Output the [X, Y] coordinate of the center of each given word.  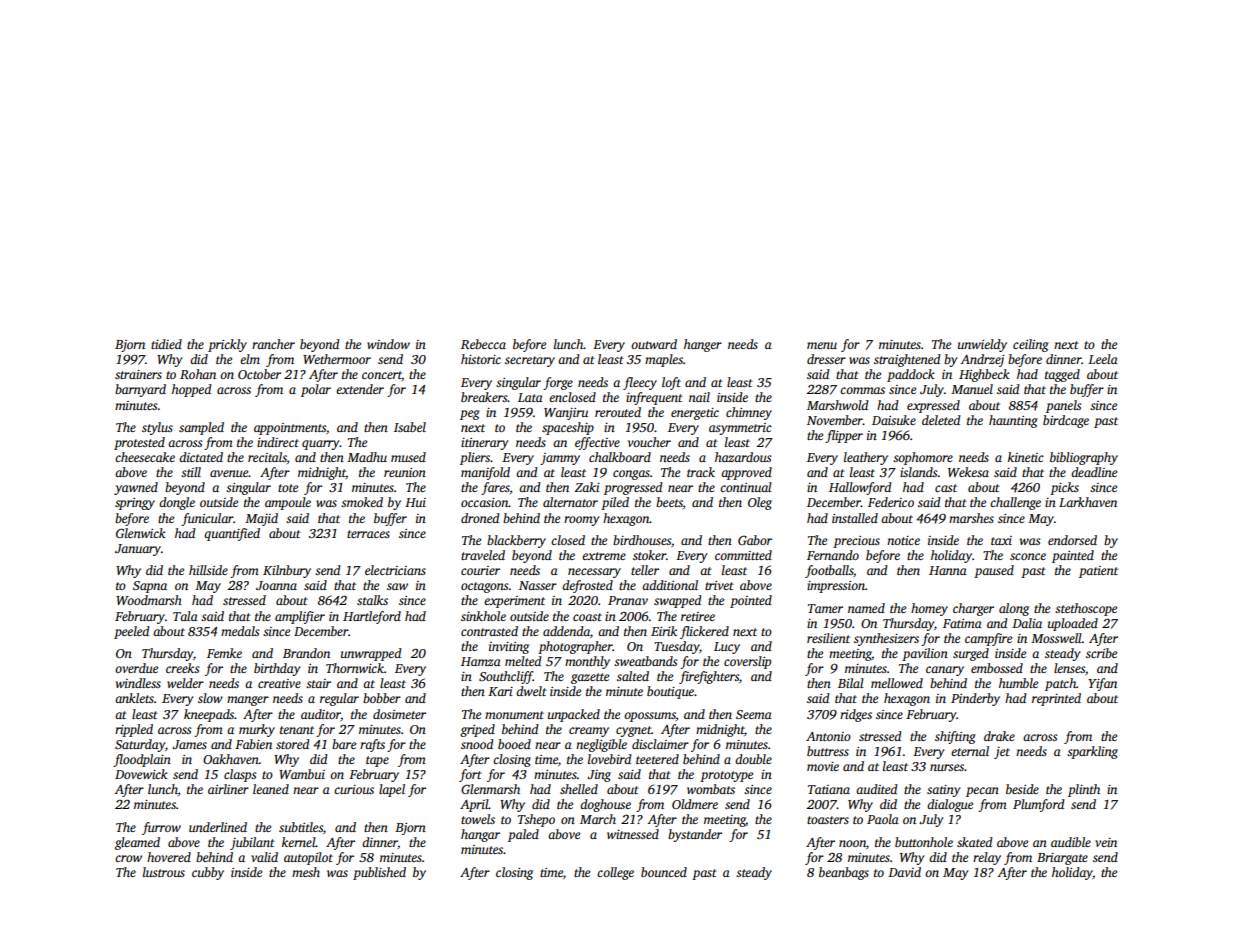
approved [746, 473]
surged [971, 654]
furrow [161, 828]
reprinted [1056, 699]
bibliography [1084, 458]
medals [240, 631]
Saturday [140, 745]
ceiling [1031, 345]
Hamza [481, 661]
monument [514, 715]
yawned [136, 488]
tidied [166, 344]
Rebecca [483, 344]
